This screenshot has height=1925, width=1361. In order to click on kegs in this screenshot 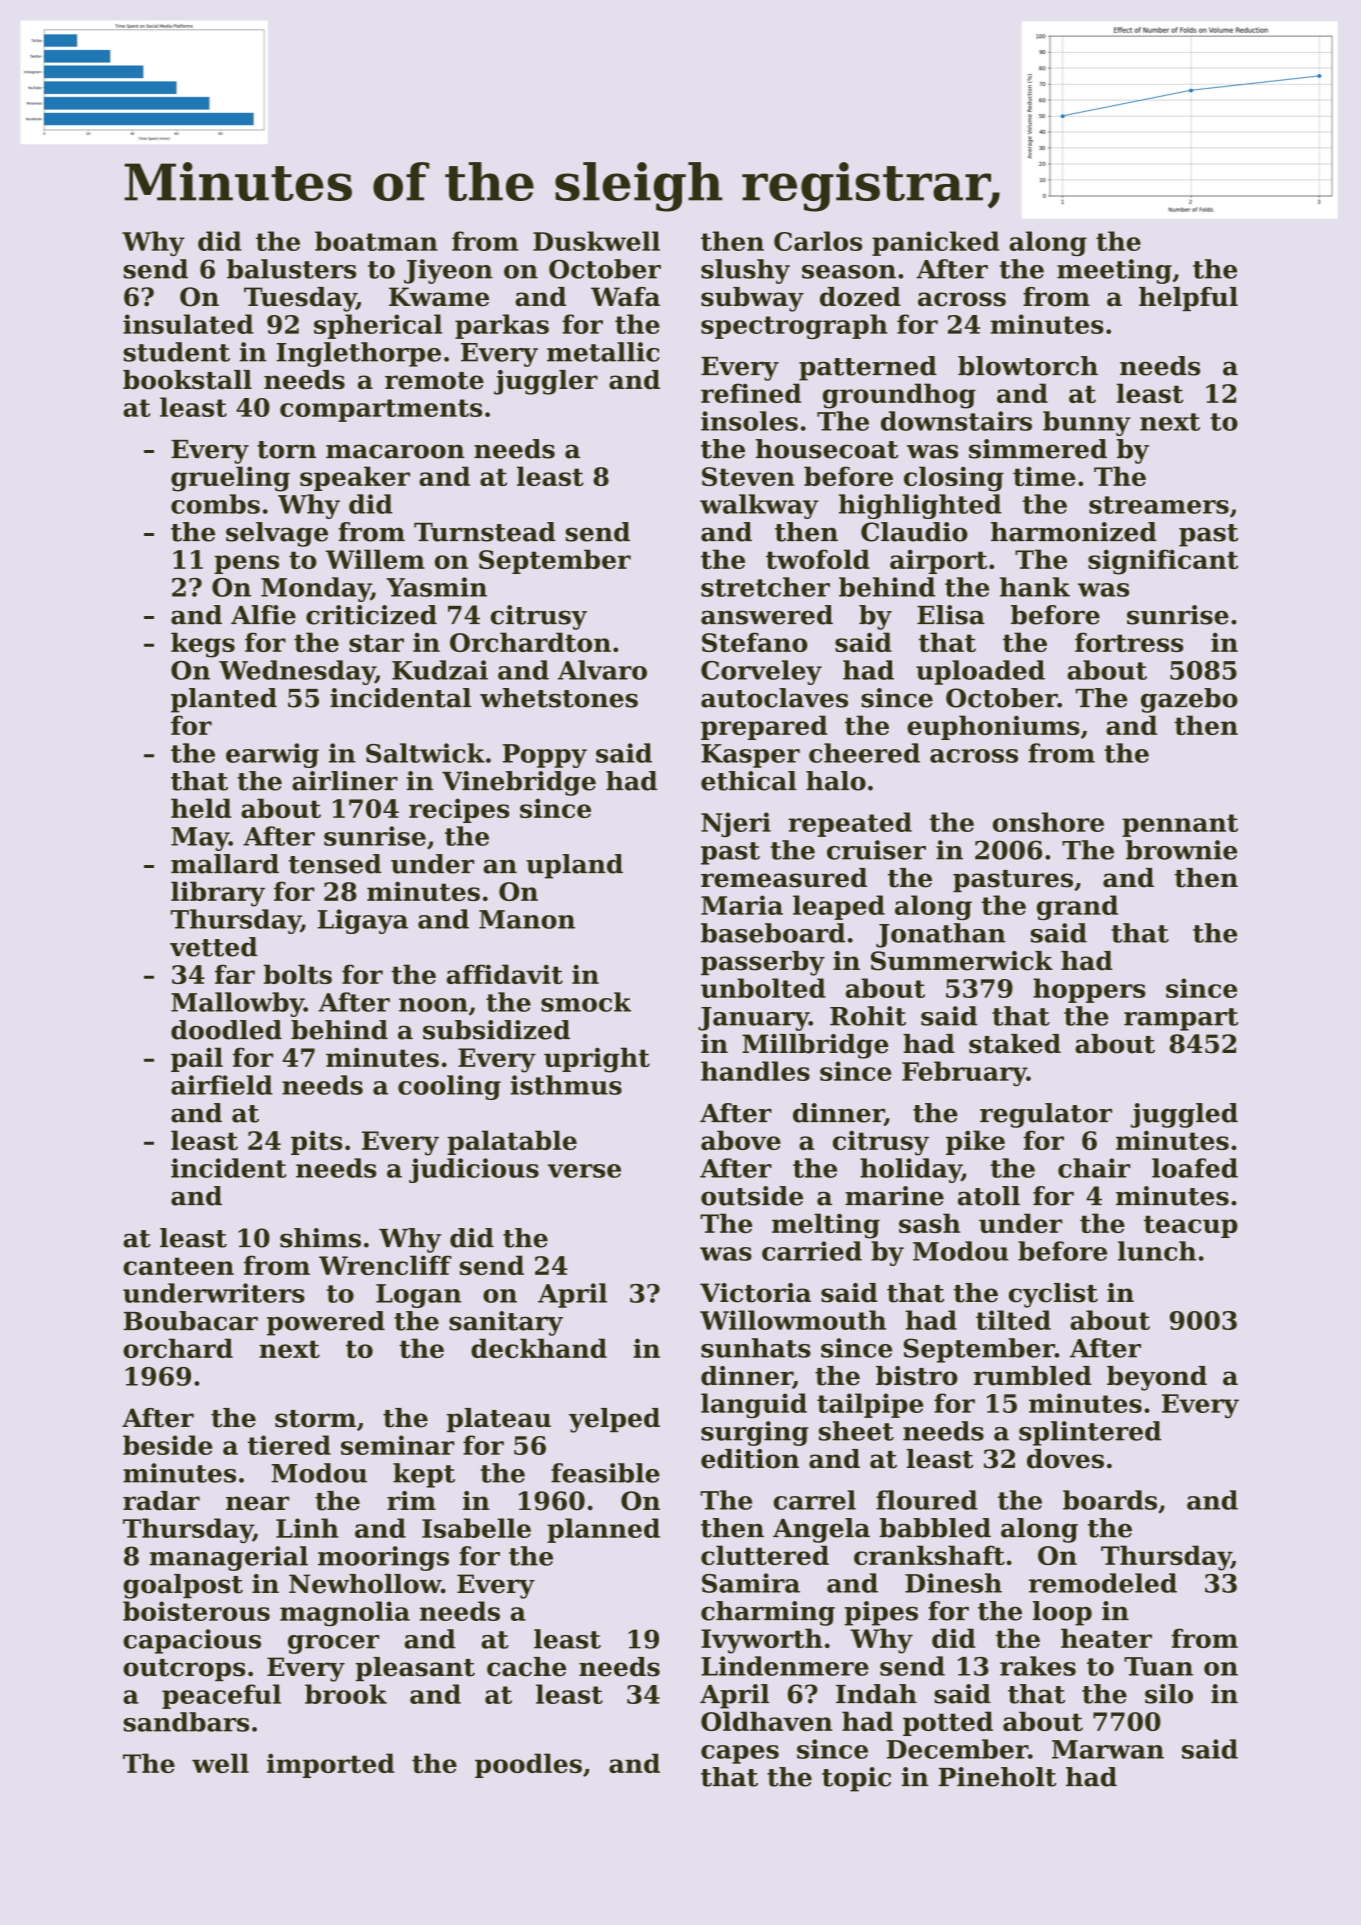, I will do `click(203, 645)`.
